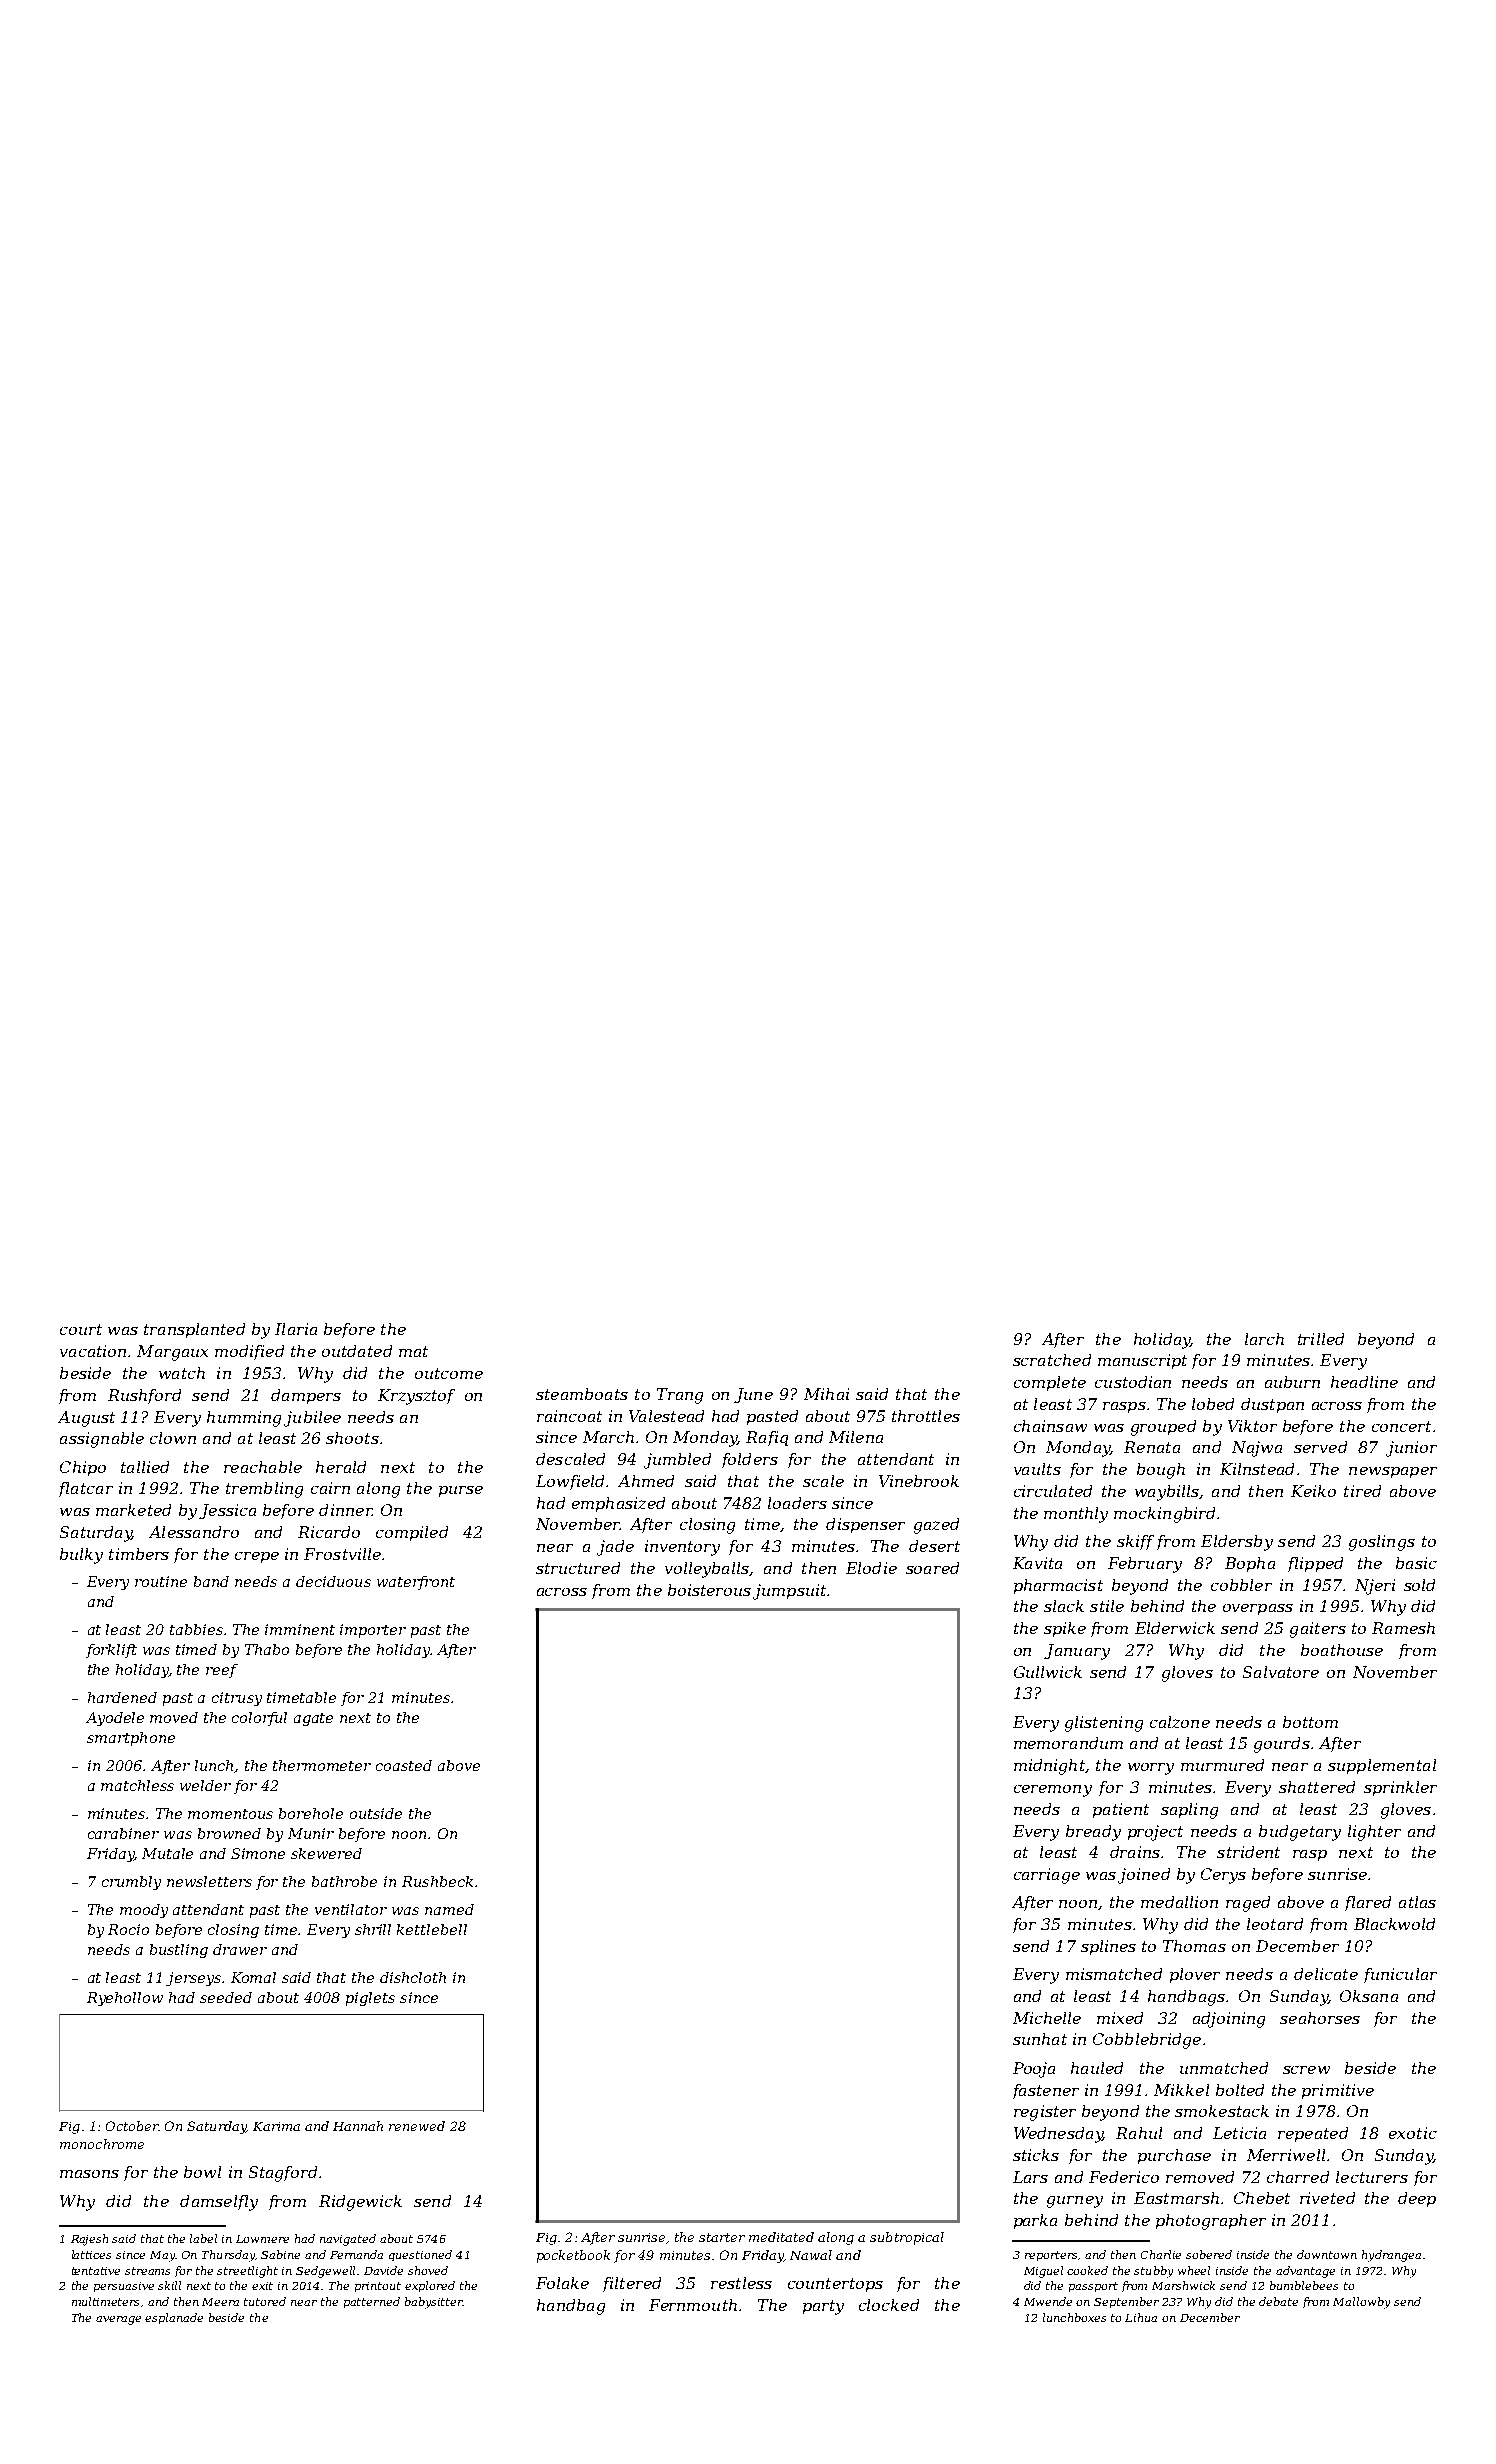  What do you see at coordinates (1281, 1672) in the screenshot?
I see `Salvatore` at bounding box center [1281, 1672].
